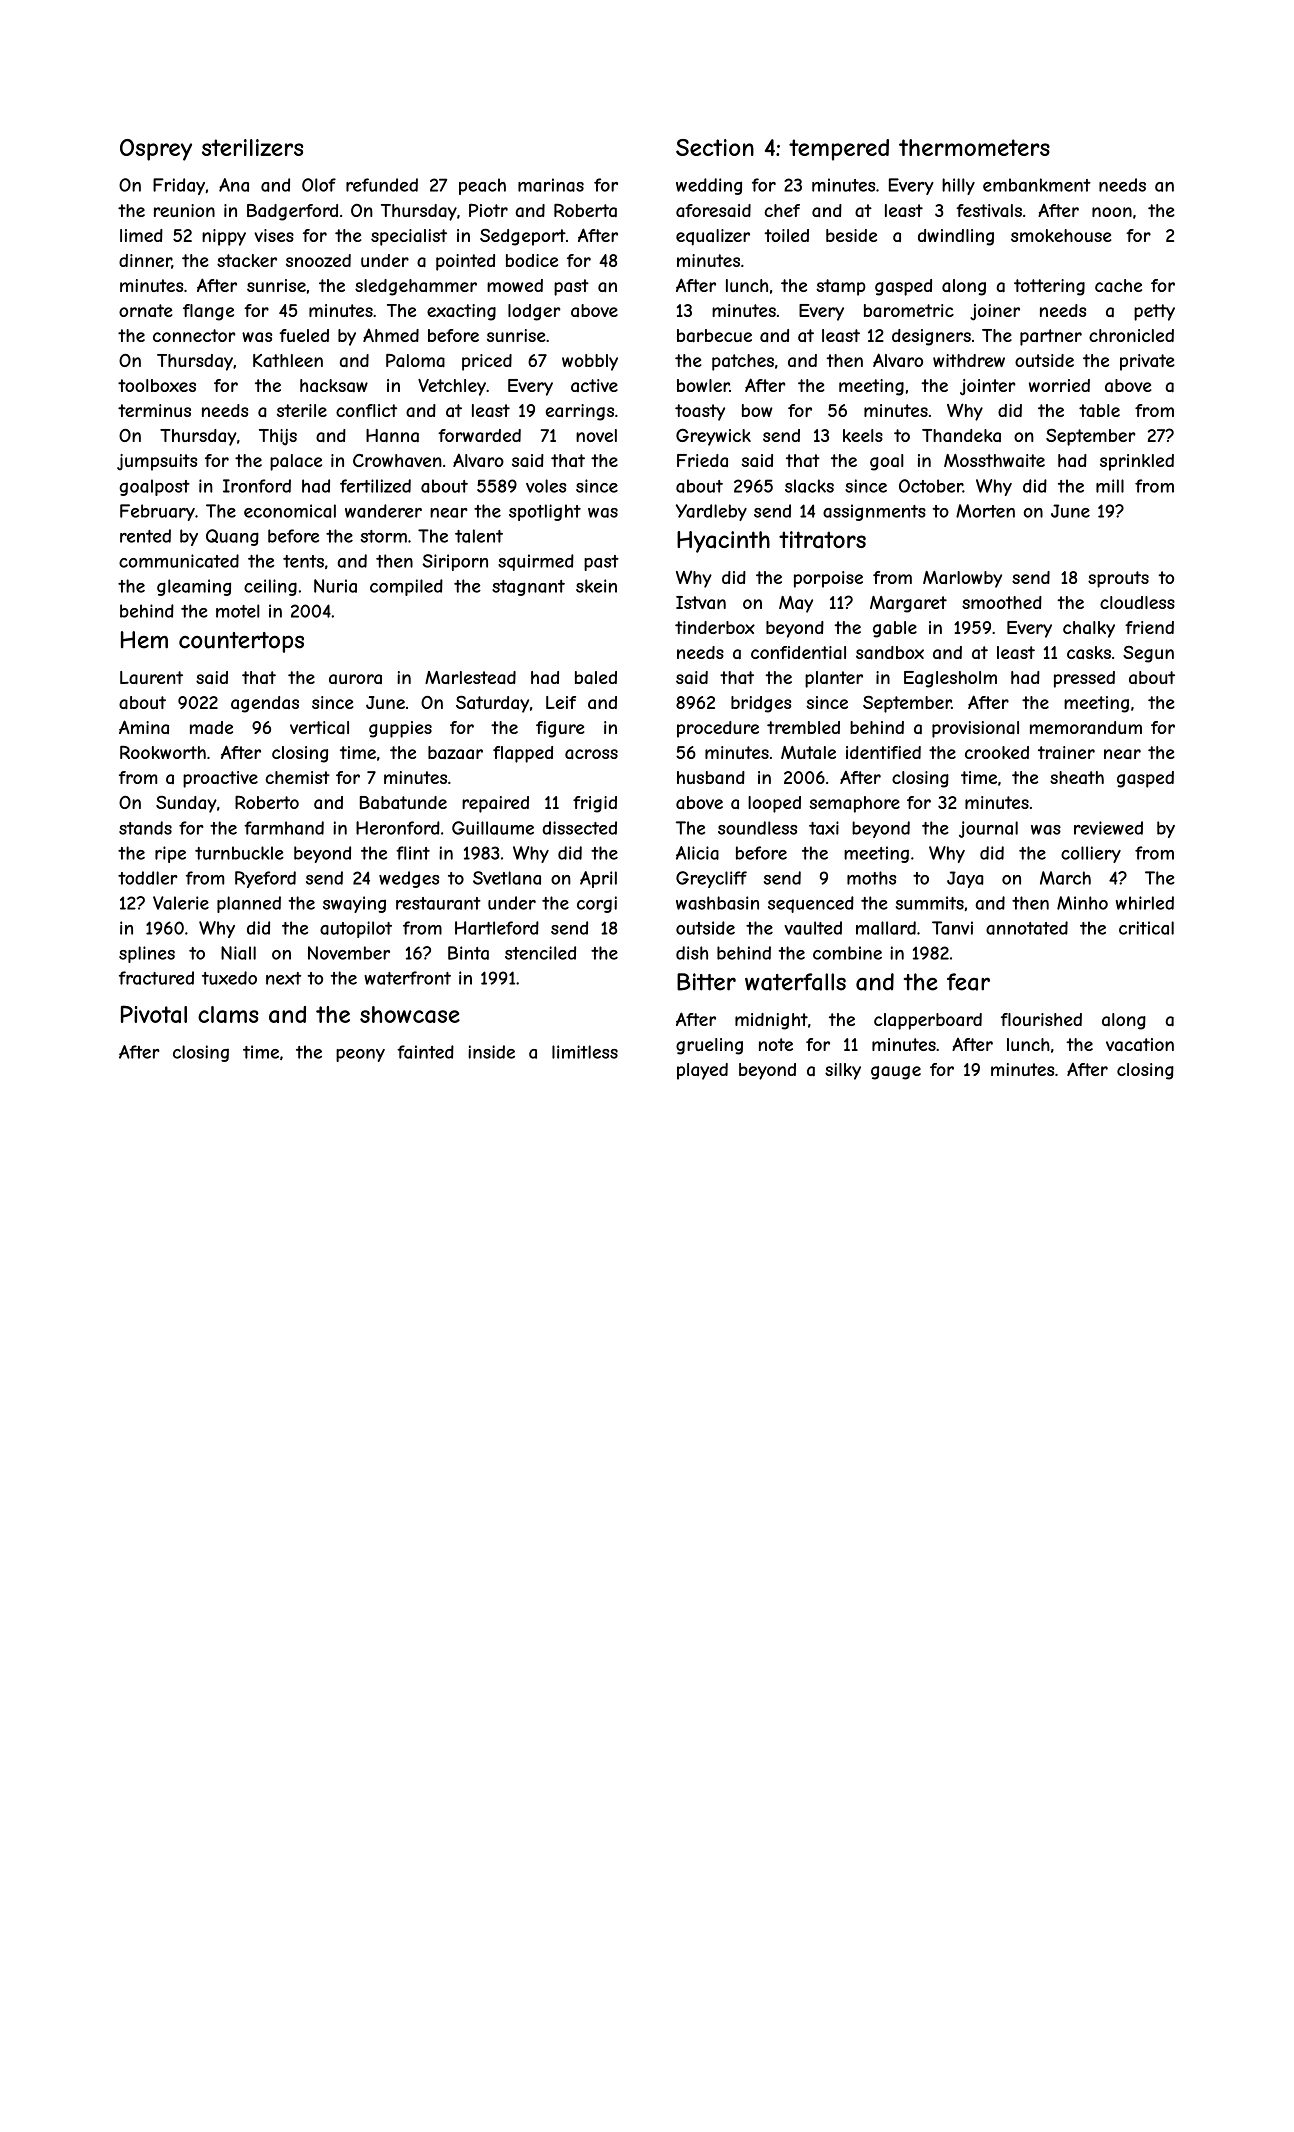 This screenshot has height=2132, width=1294. I want to click on grueling, so click(709, 1046).
